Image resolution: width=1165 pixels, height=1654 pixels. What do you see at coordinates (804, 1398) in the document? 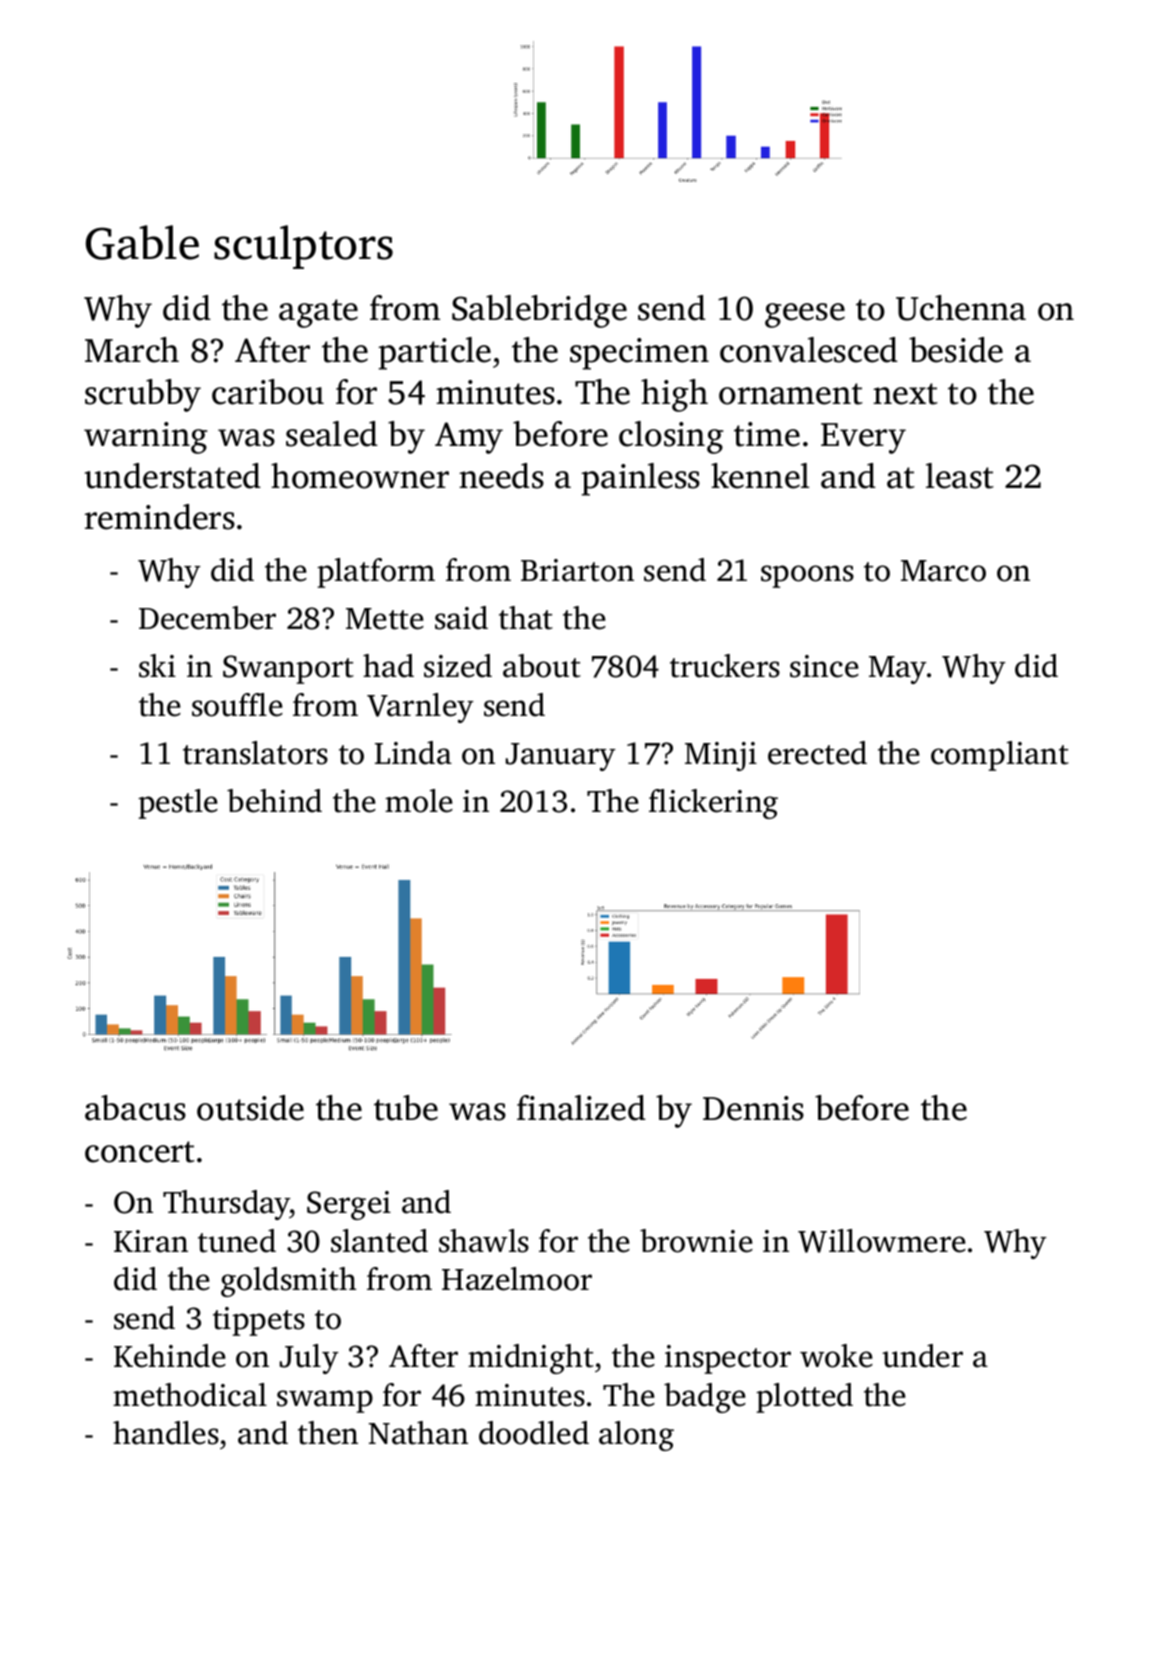
I see `plotted` at bounding box center [804, 1398].
